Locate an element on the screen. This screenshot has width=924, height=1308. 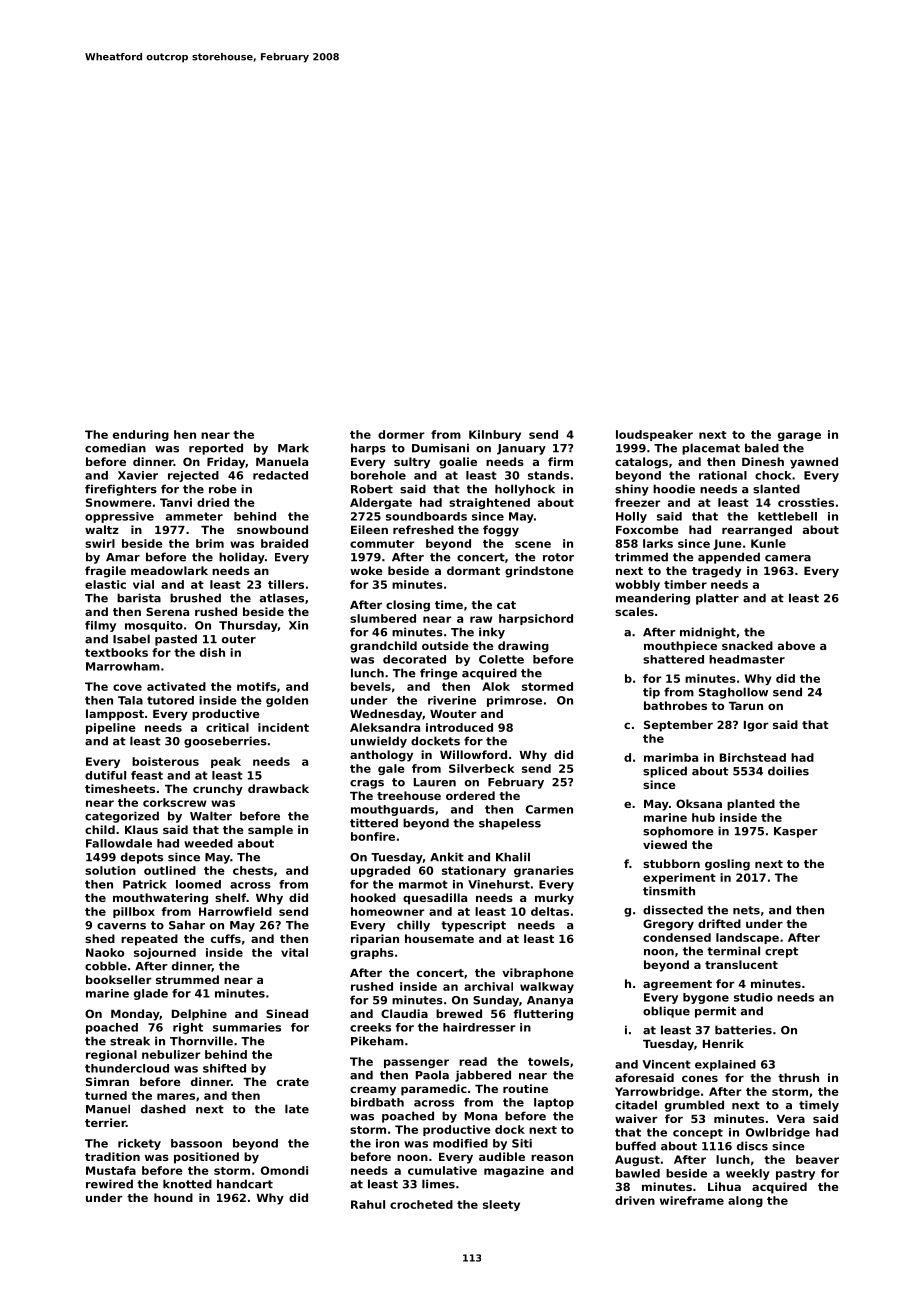
garage is located at coordinates (799, 436).
